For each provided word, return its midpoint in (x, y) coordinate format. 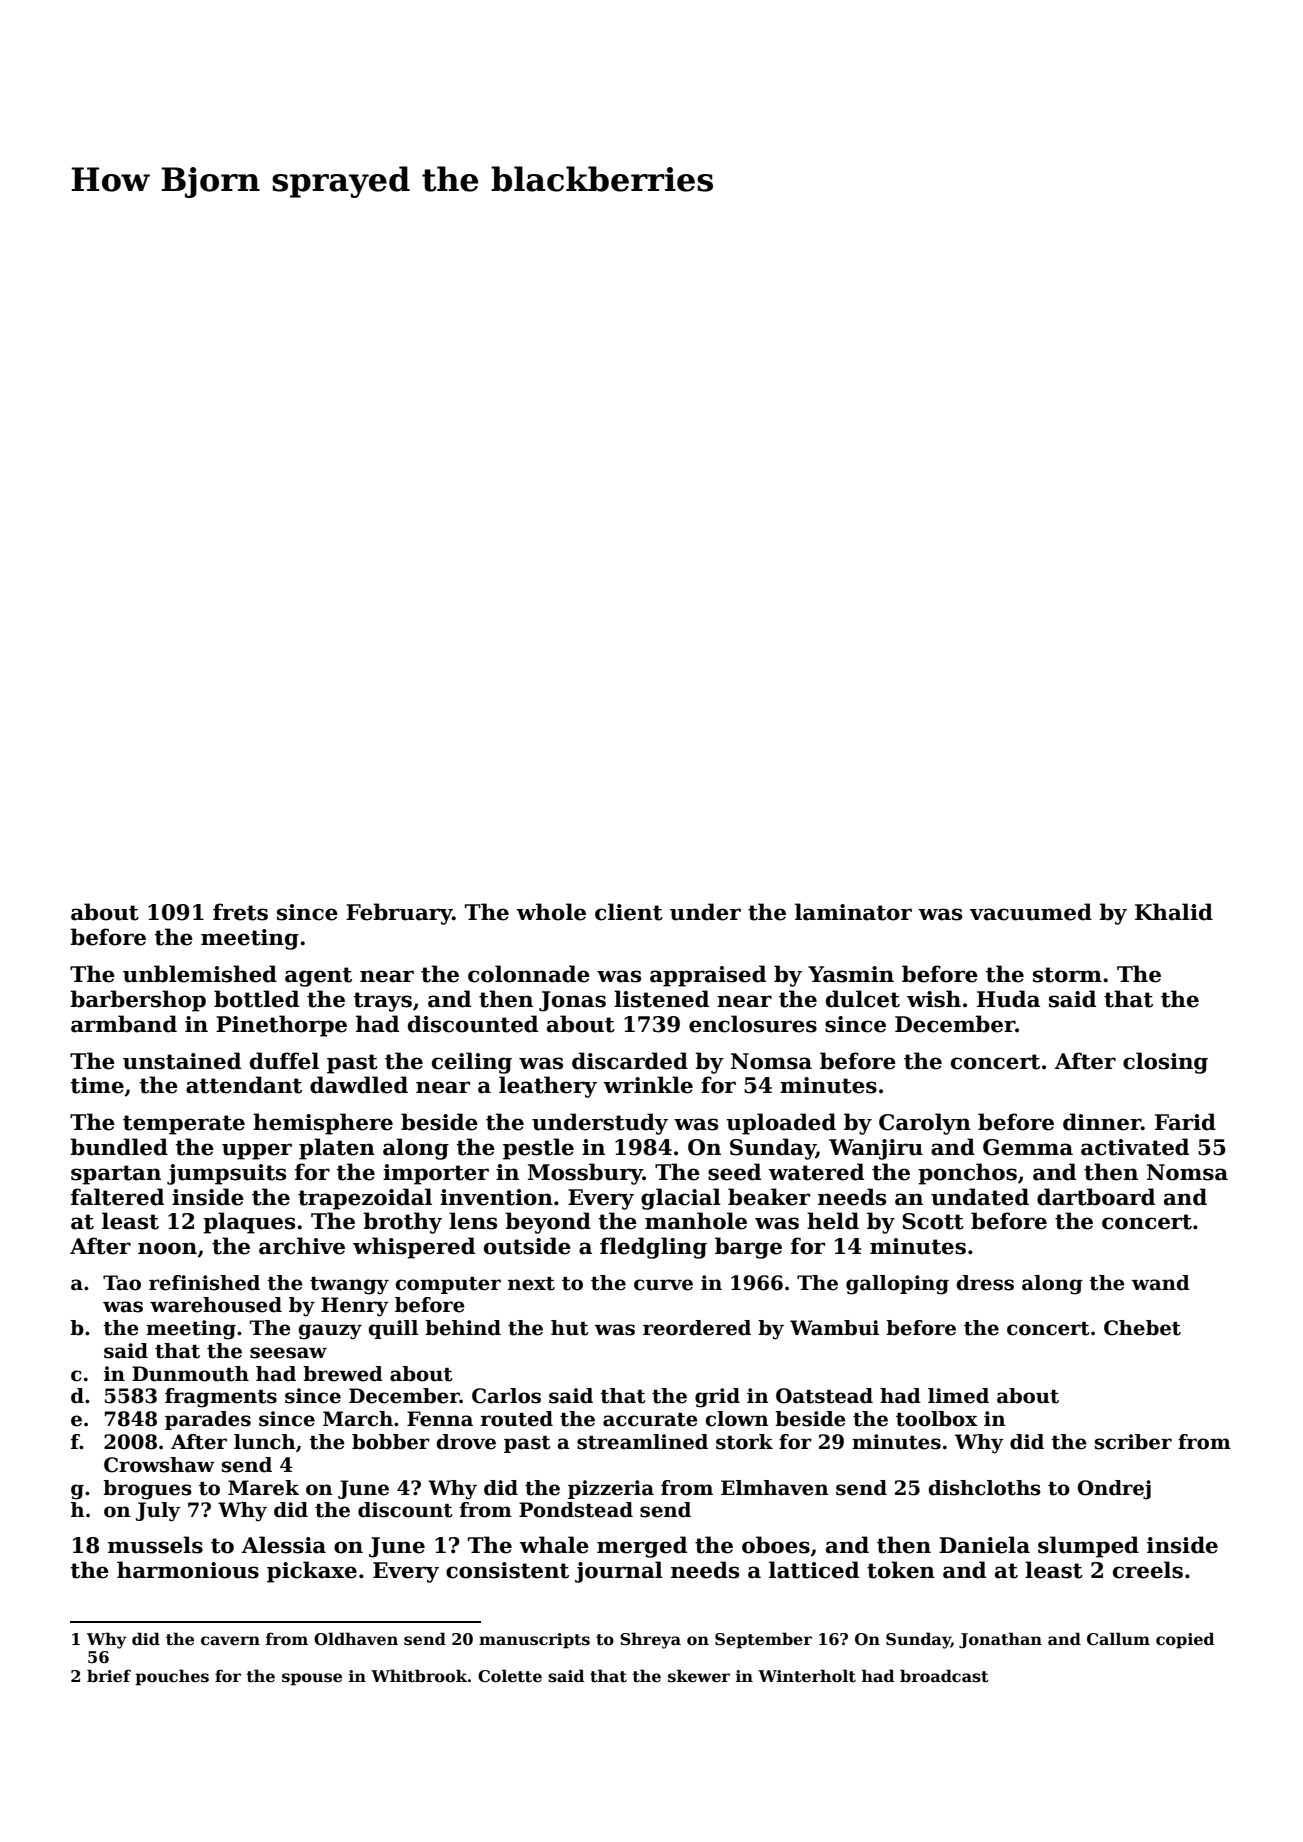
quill (393, 1329)
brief (109, 1676)
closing (1165, 1063)
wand (1160, 1283)
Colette (510, 1676)
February (399, 914)
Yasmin (851, 974)
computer (448, 1285)
